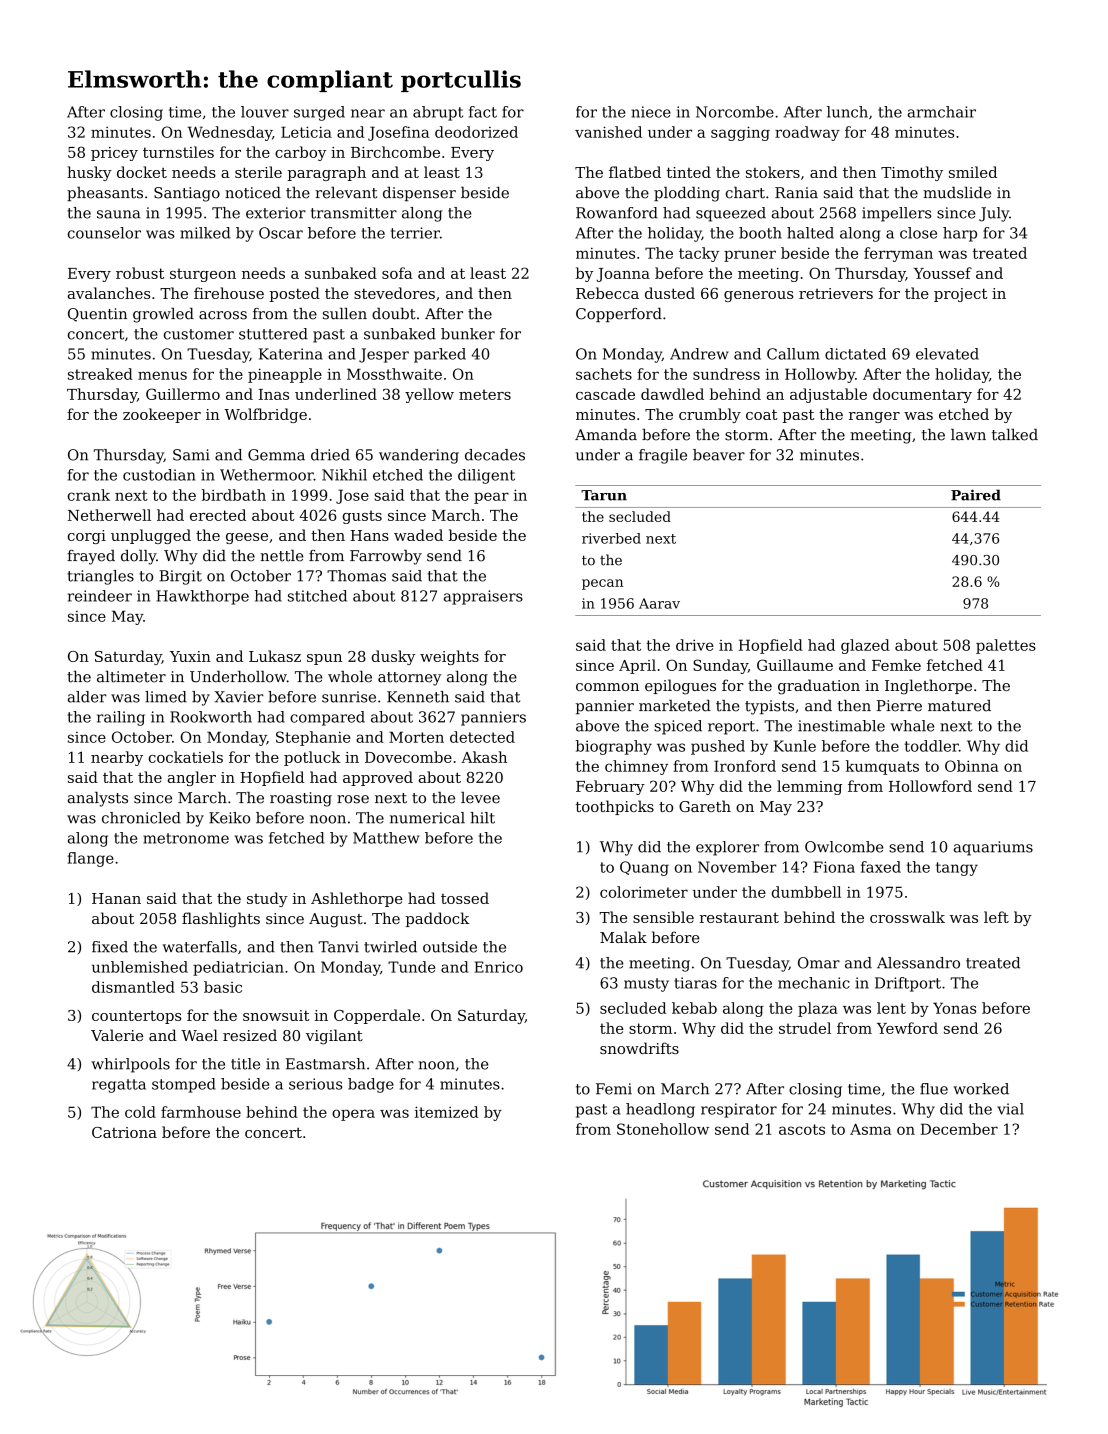 This screenshot has width=1108, height=1434. Describe the element at coordinates (184, 1085) in the screenshot. I see `stomped` at that location.
